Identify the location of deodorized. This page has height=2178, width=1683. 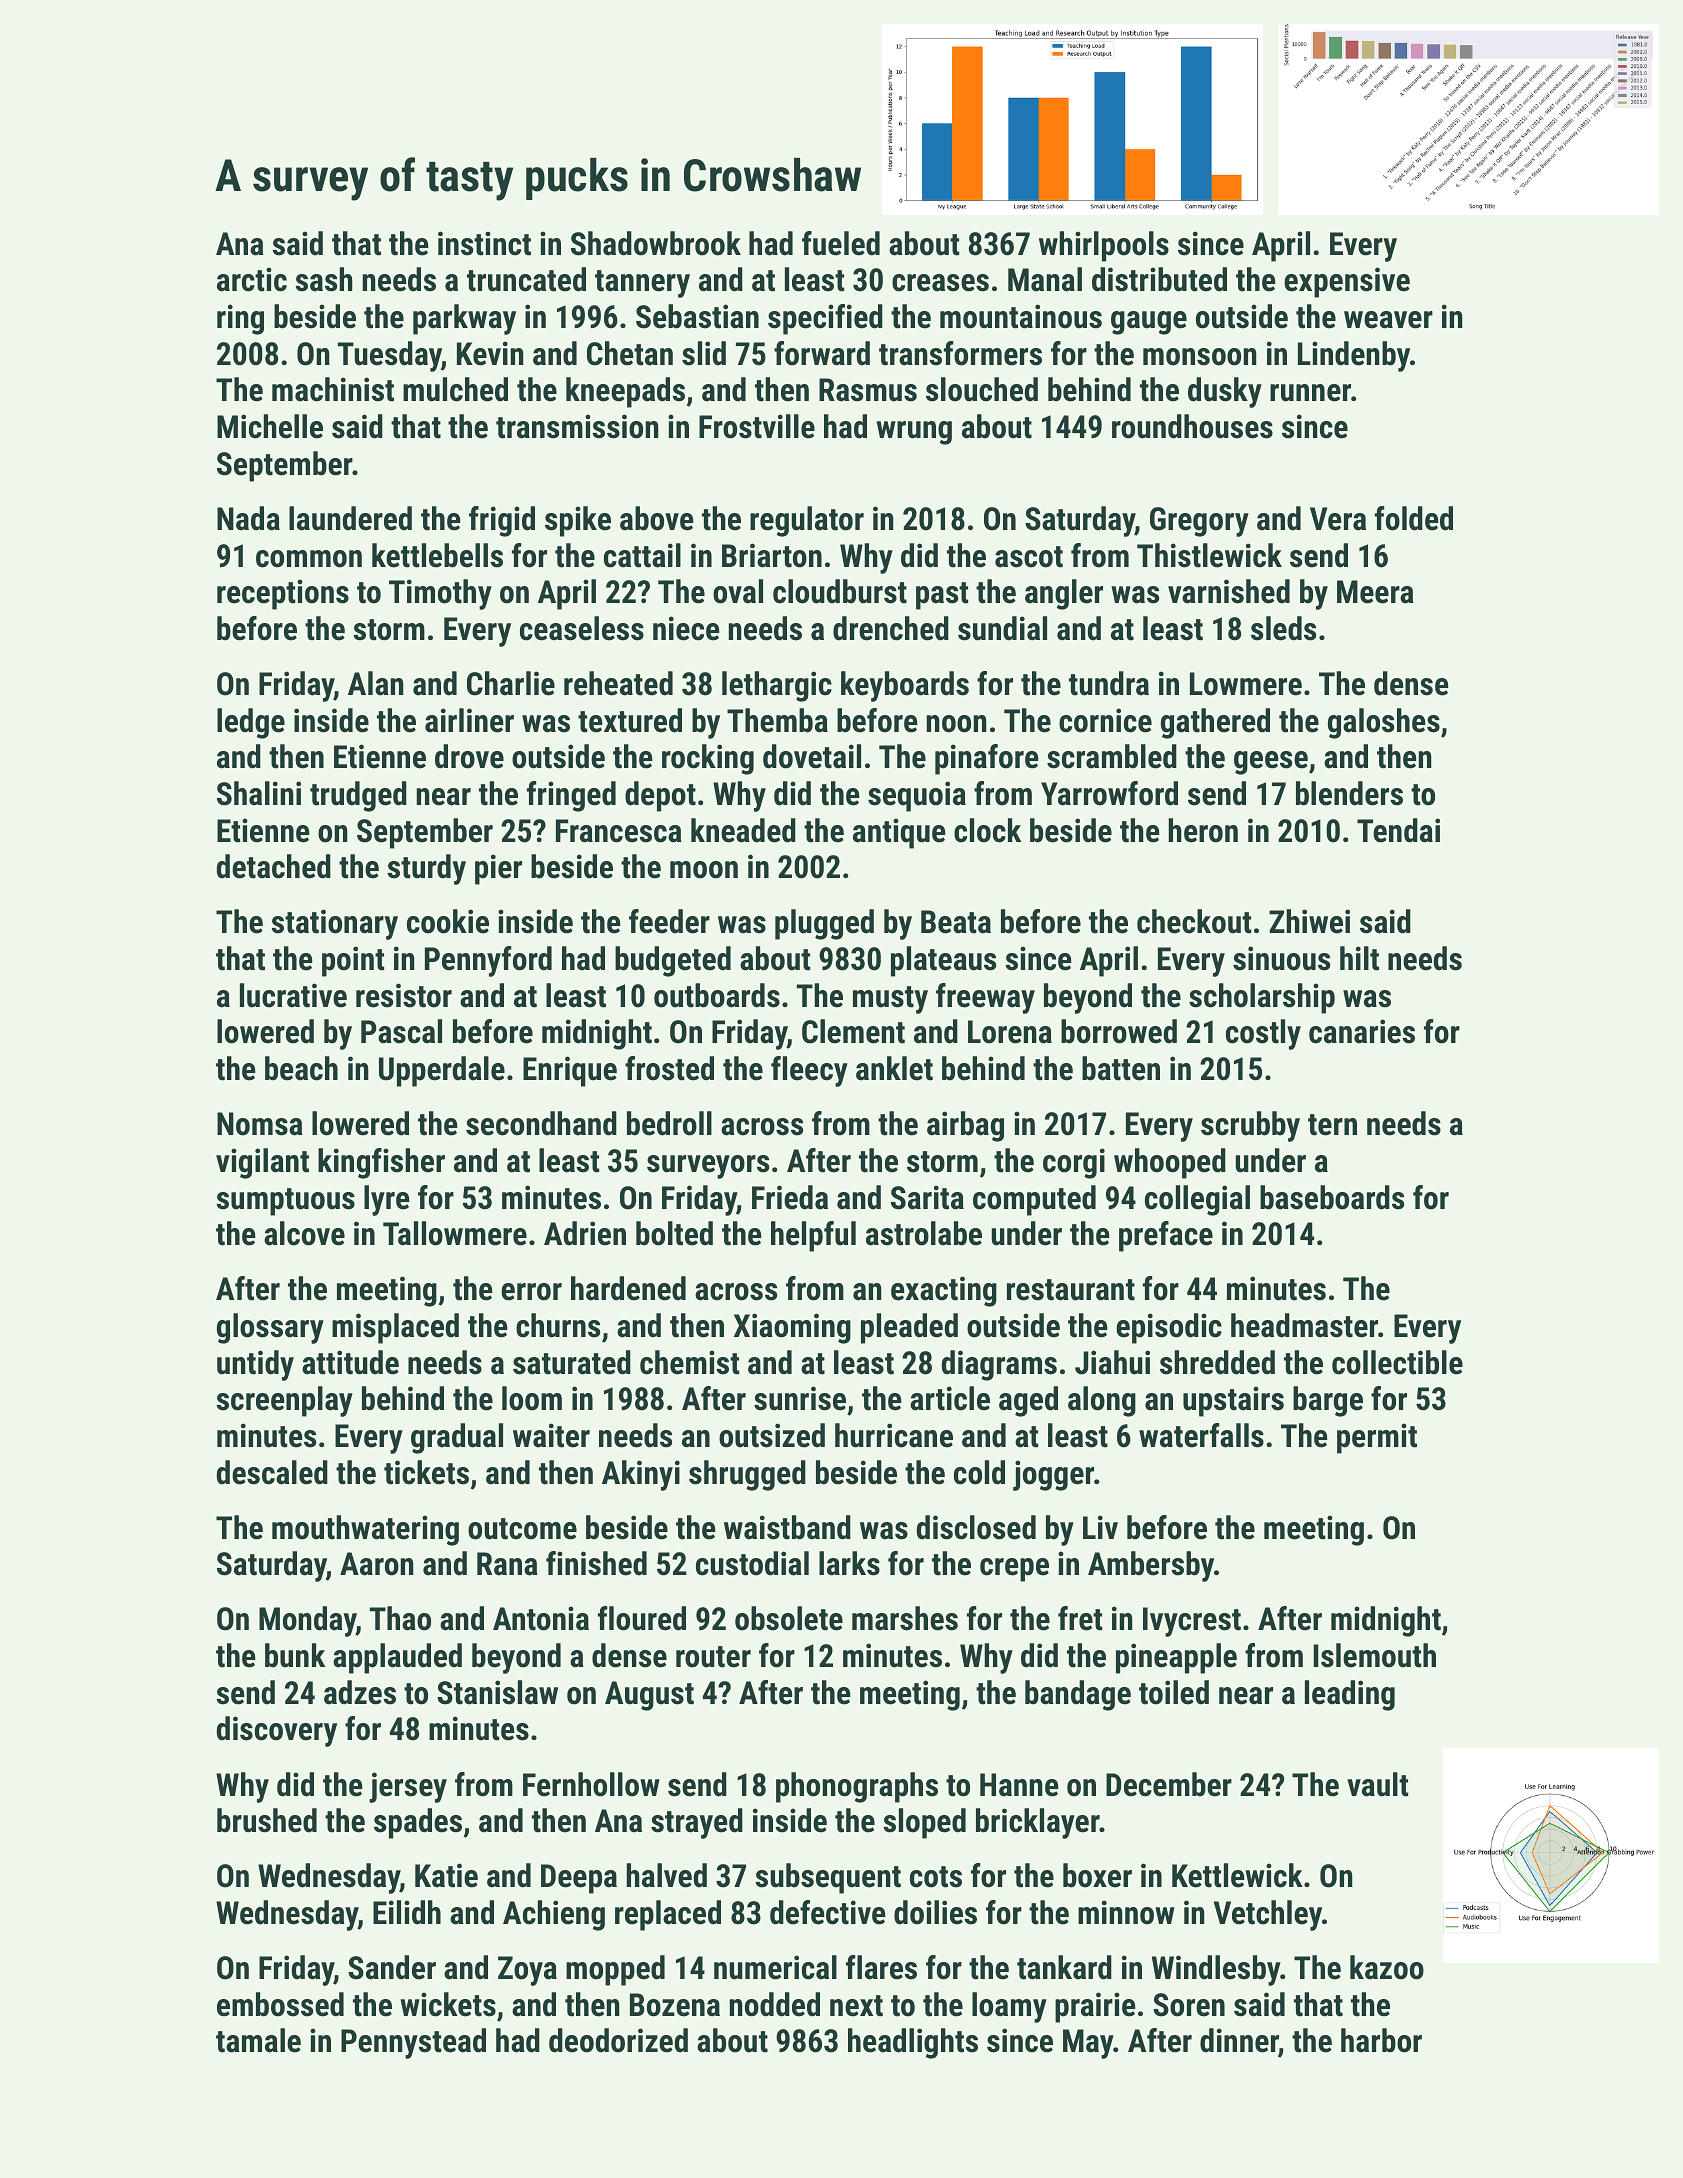
(618, 2040).
